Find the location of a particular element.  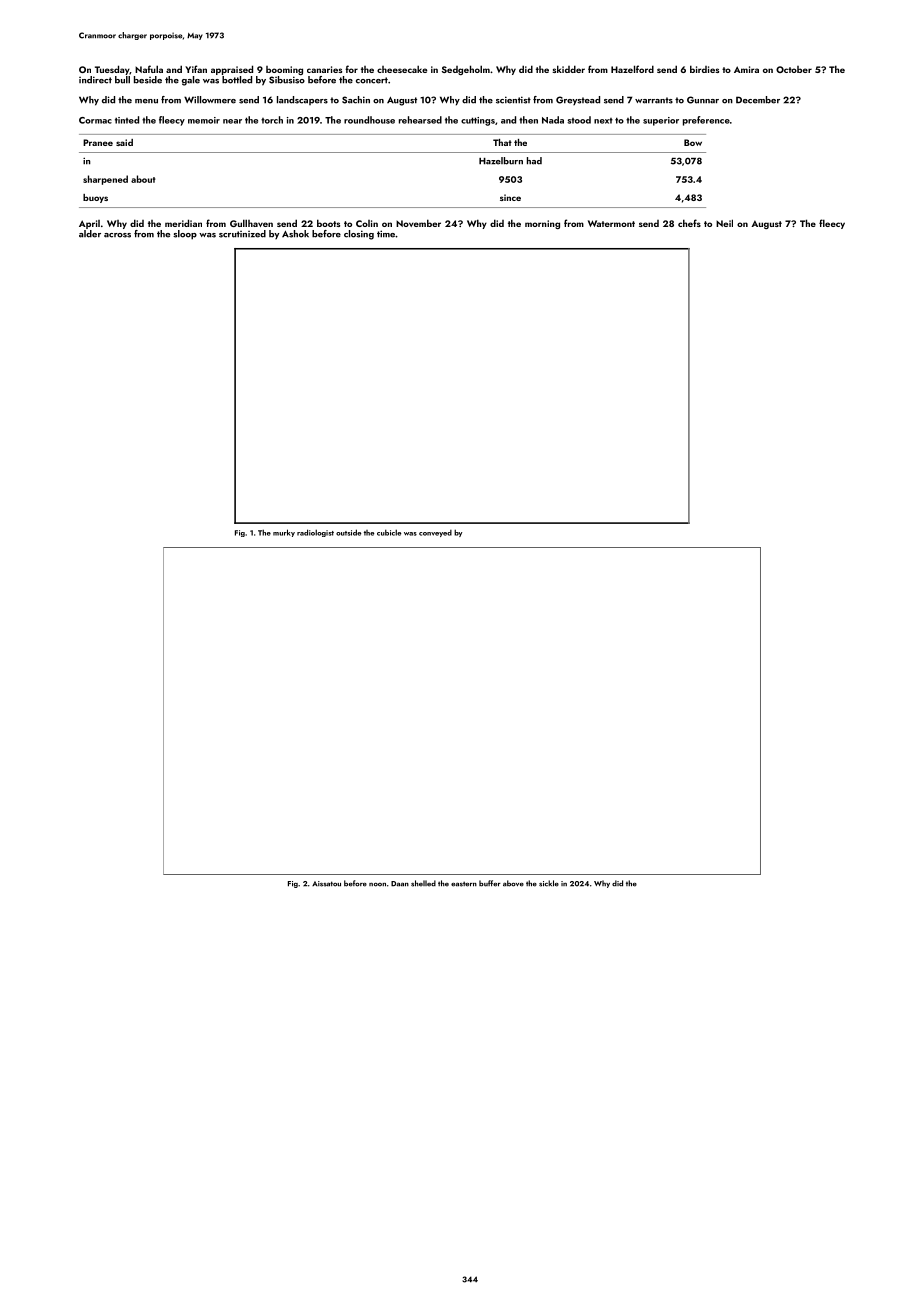

had is located at coordinates (534, 161).
